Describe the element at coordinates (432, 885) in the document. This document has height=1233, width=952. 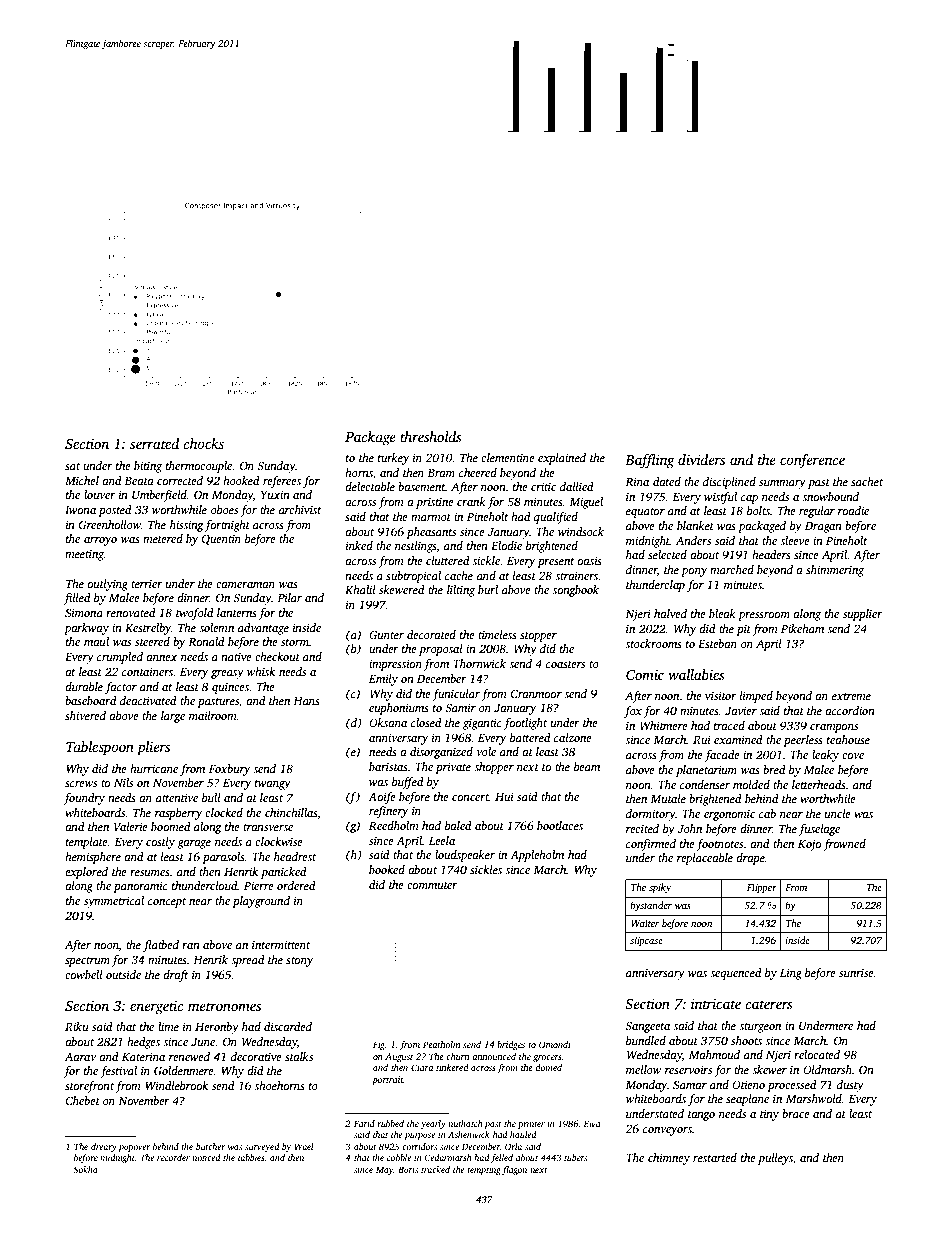
I see `commuter` at that location.
